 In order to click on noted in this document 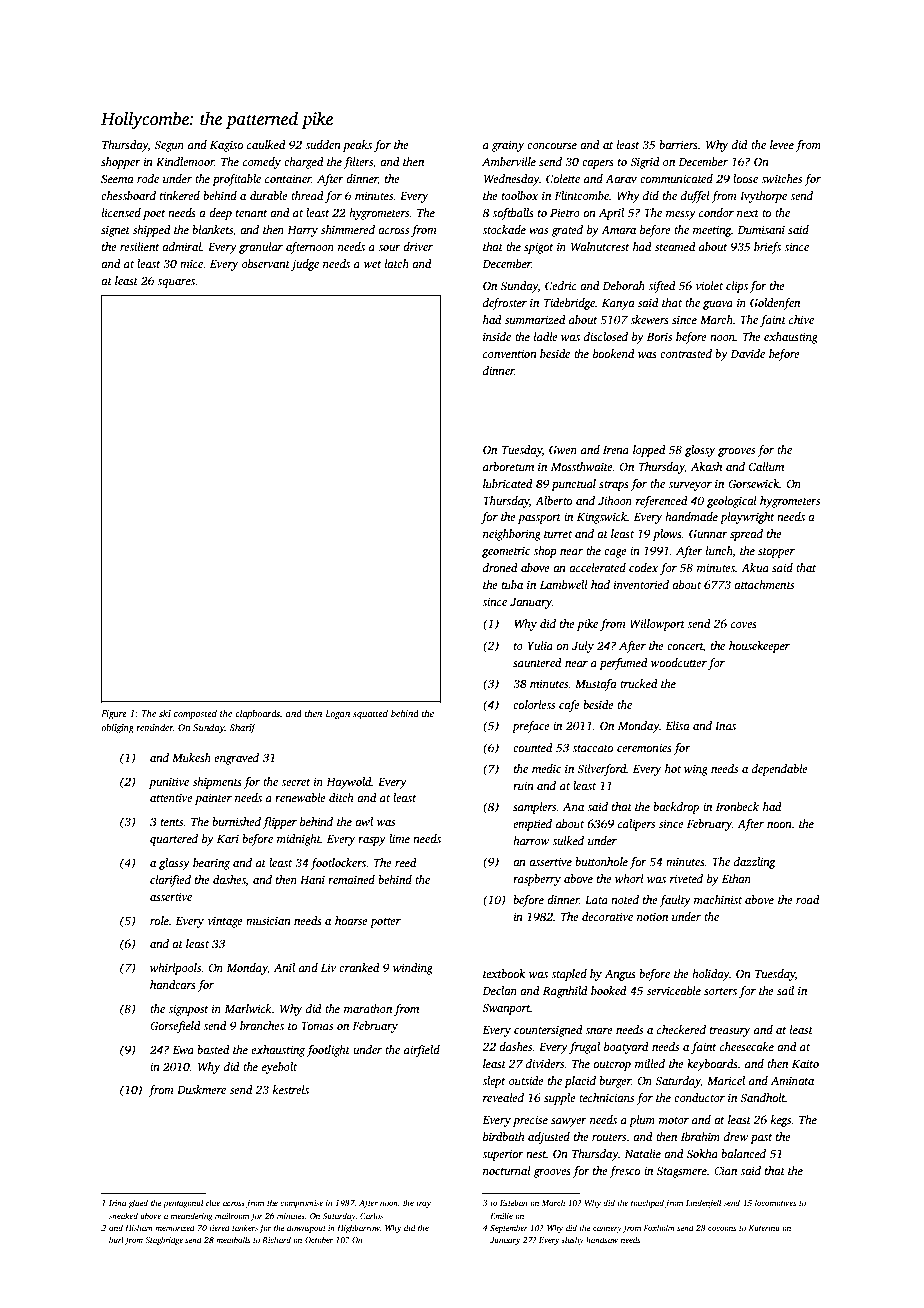, I will do `click(625, 899)`.
